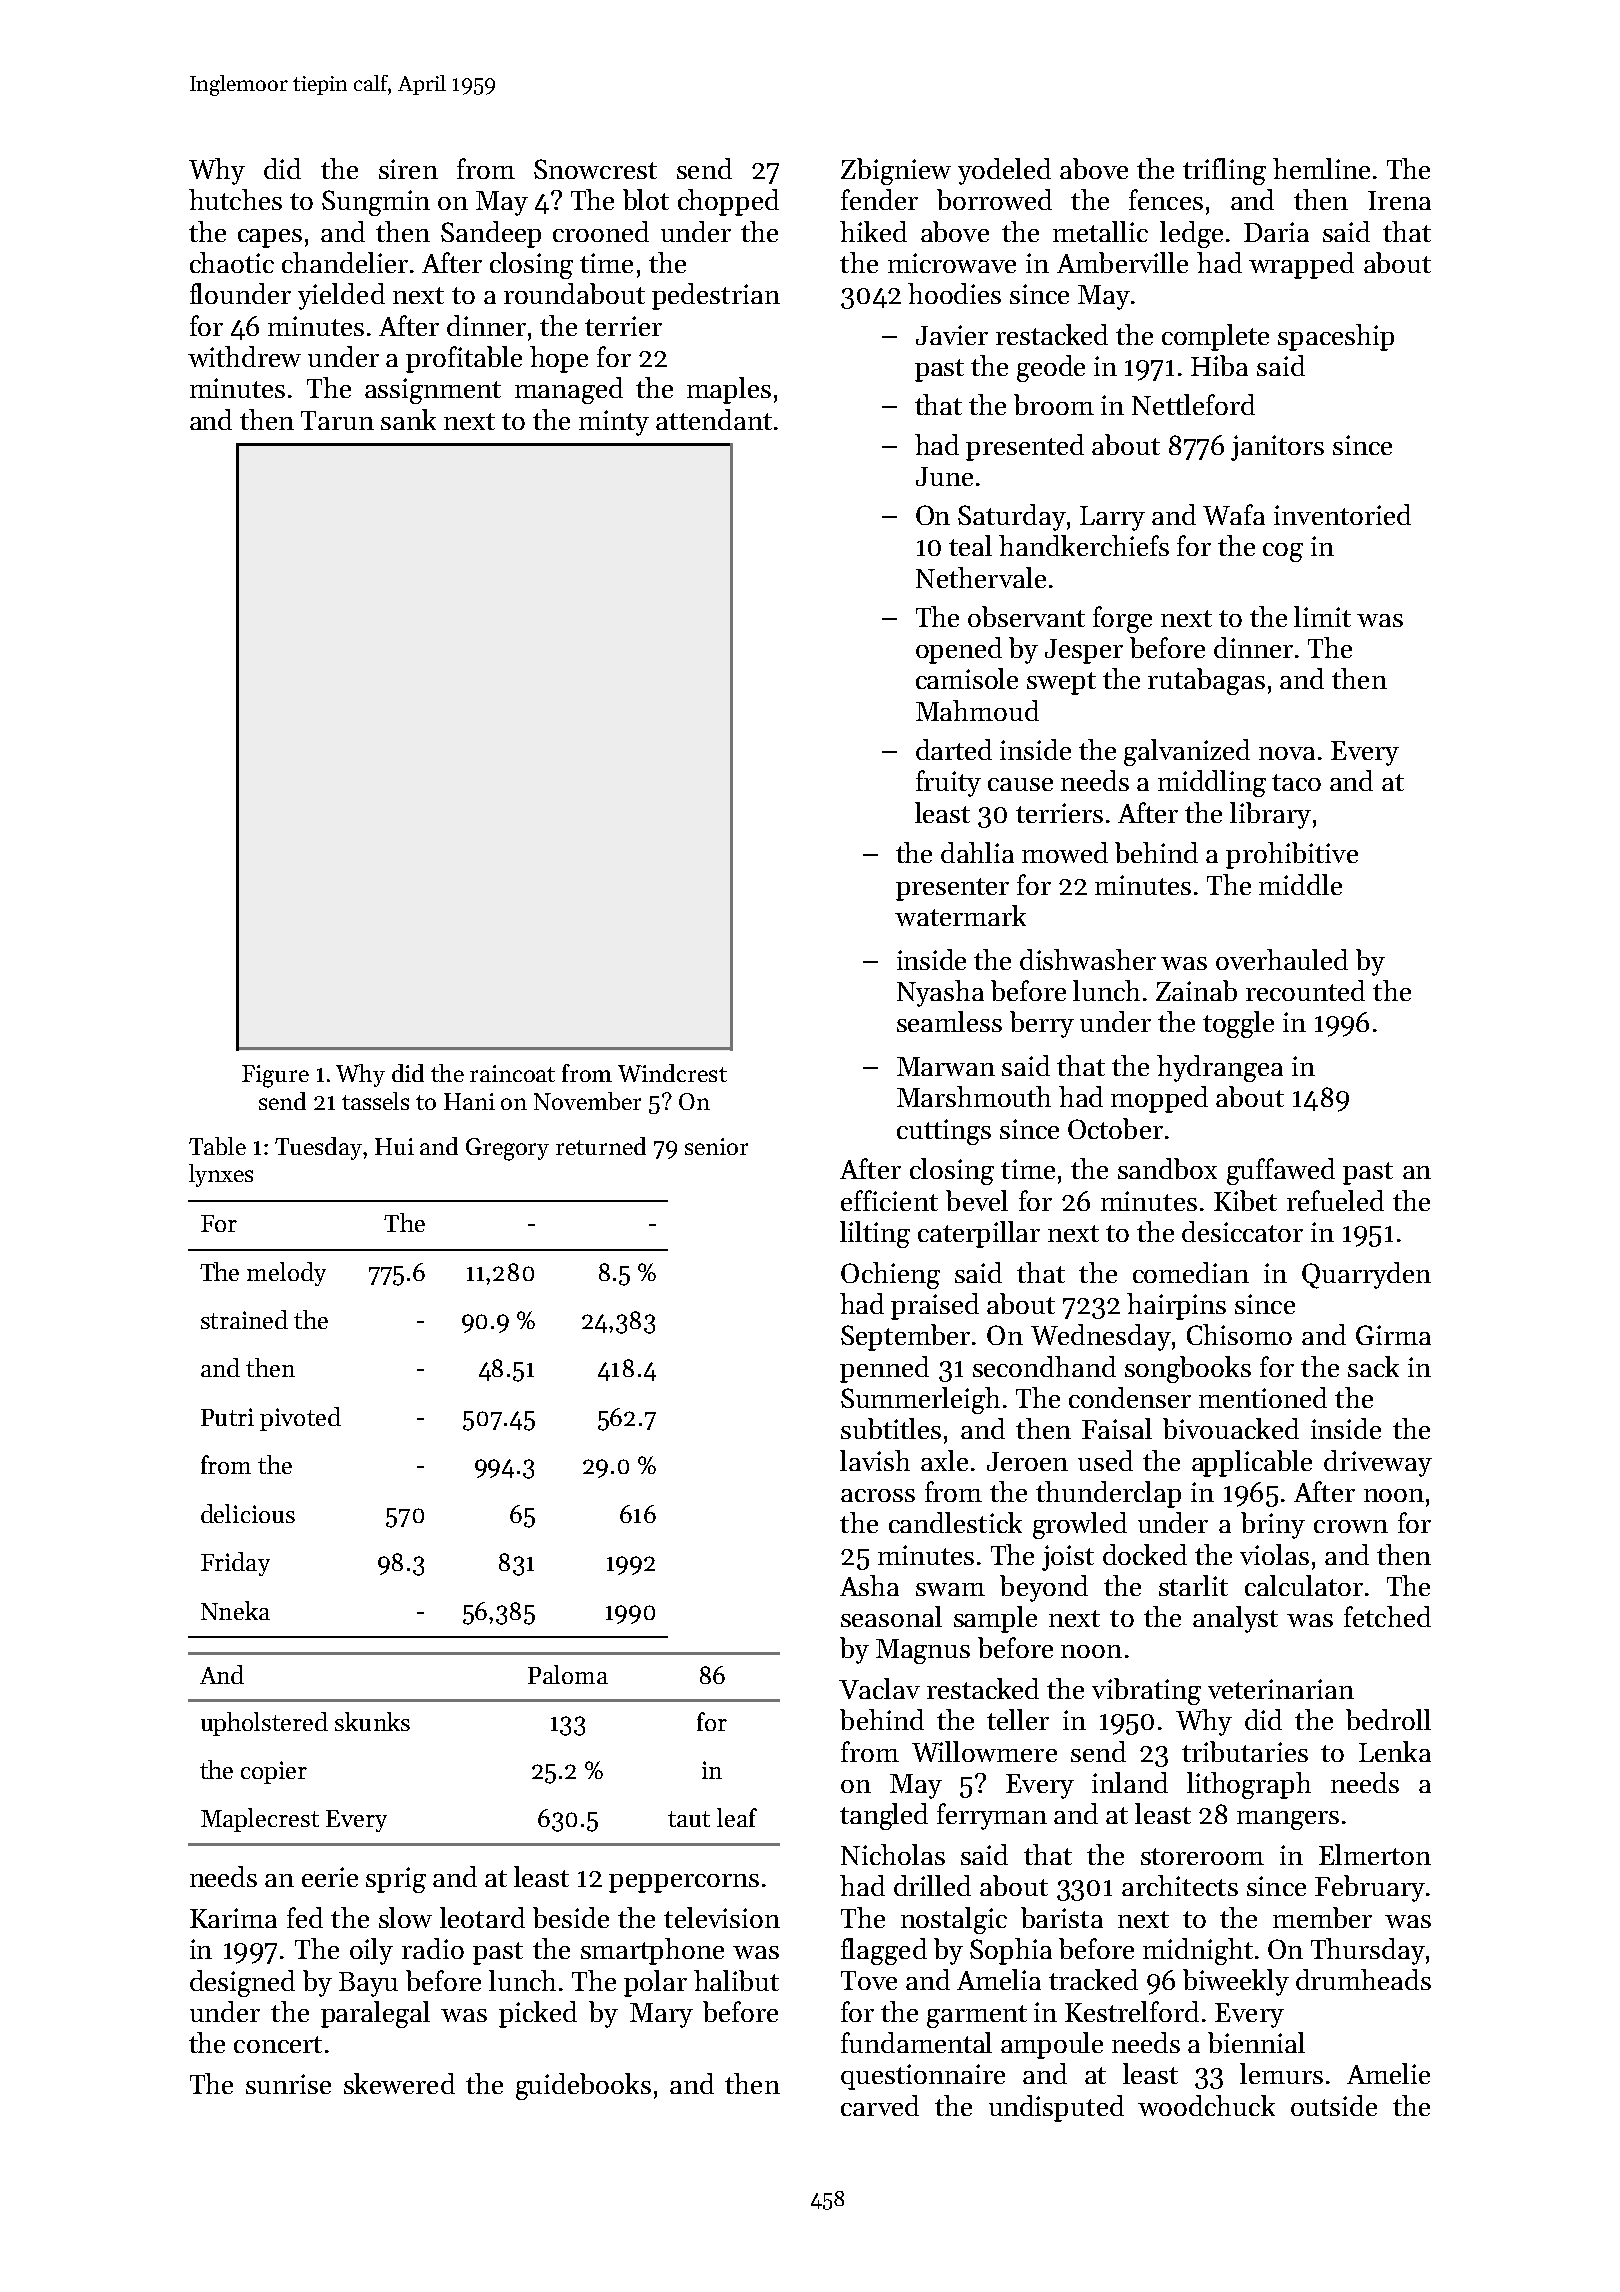 The image size is (1620, 2292). I want to click on seamless, so click(949, 1021).
